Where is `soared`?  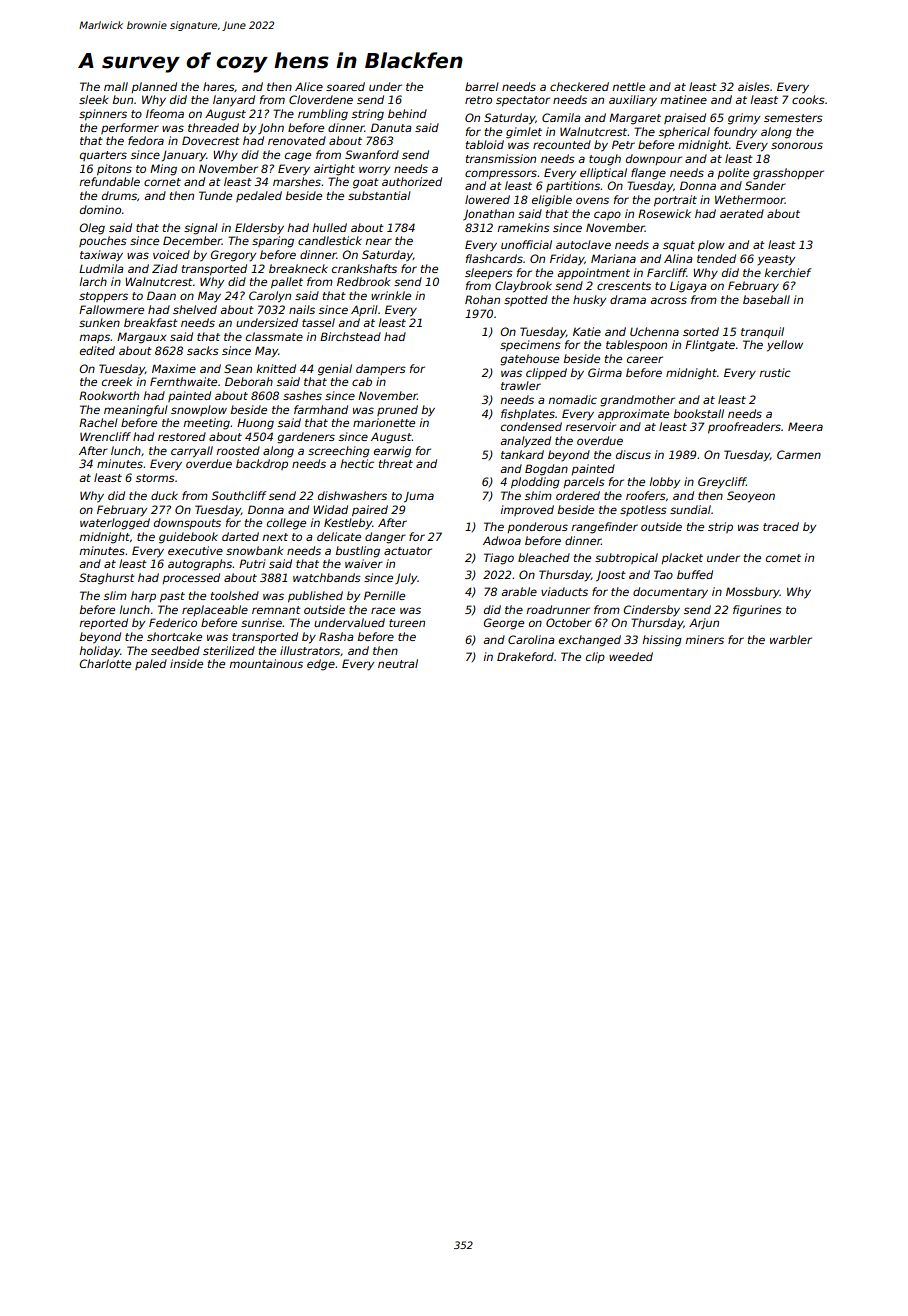 soared is located at coordinates (345, 86).
